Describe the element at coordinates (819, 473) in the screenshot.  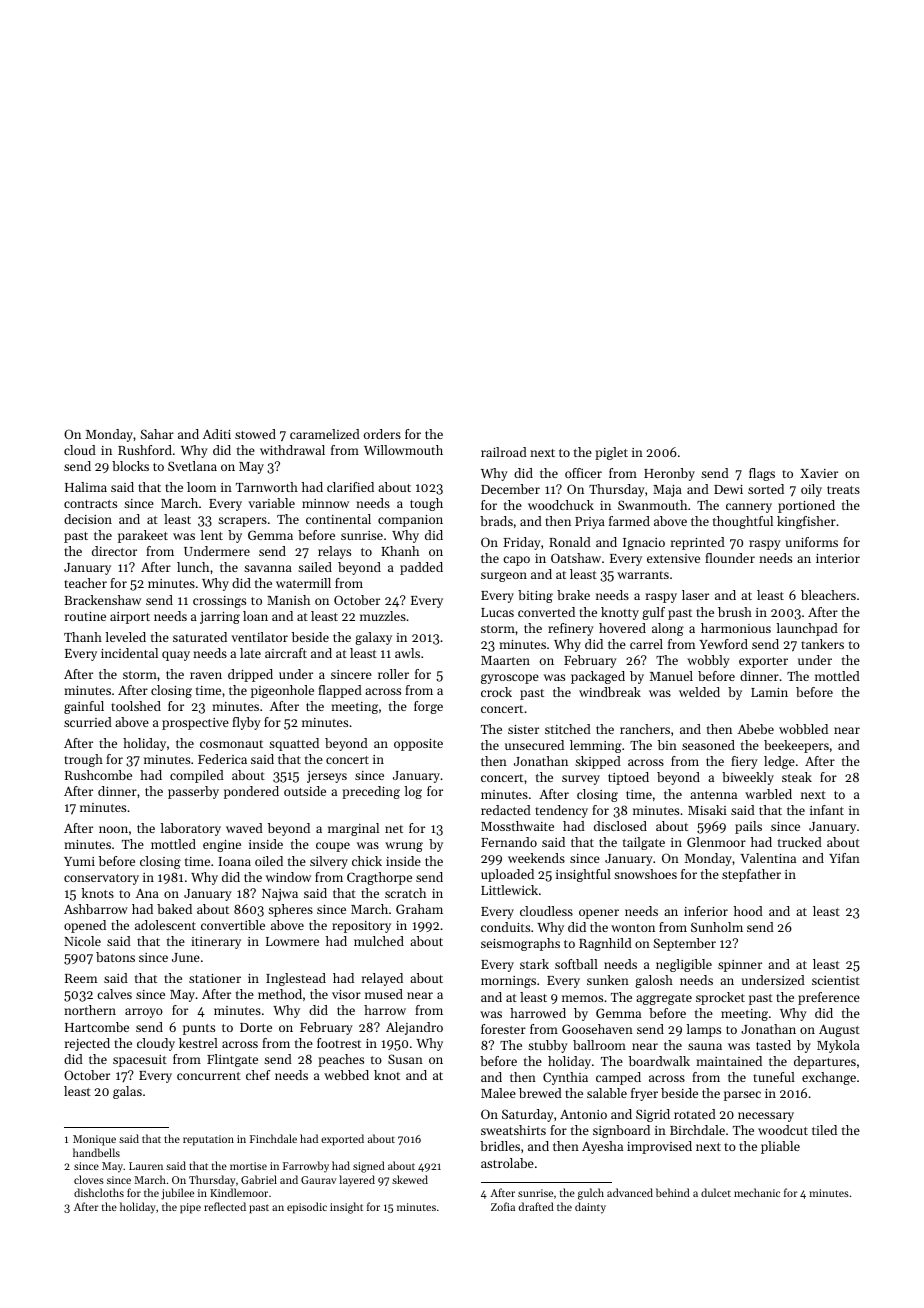
I see `Xavier` at that location.
